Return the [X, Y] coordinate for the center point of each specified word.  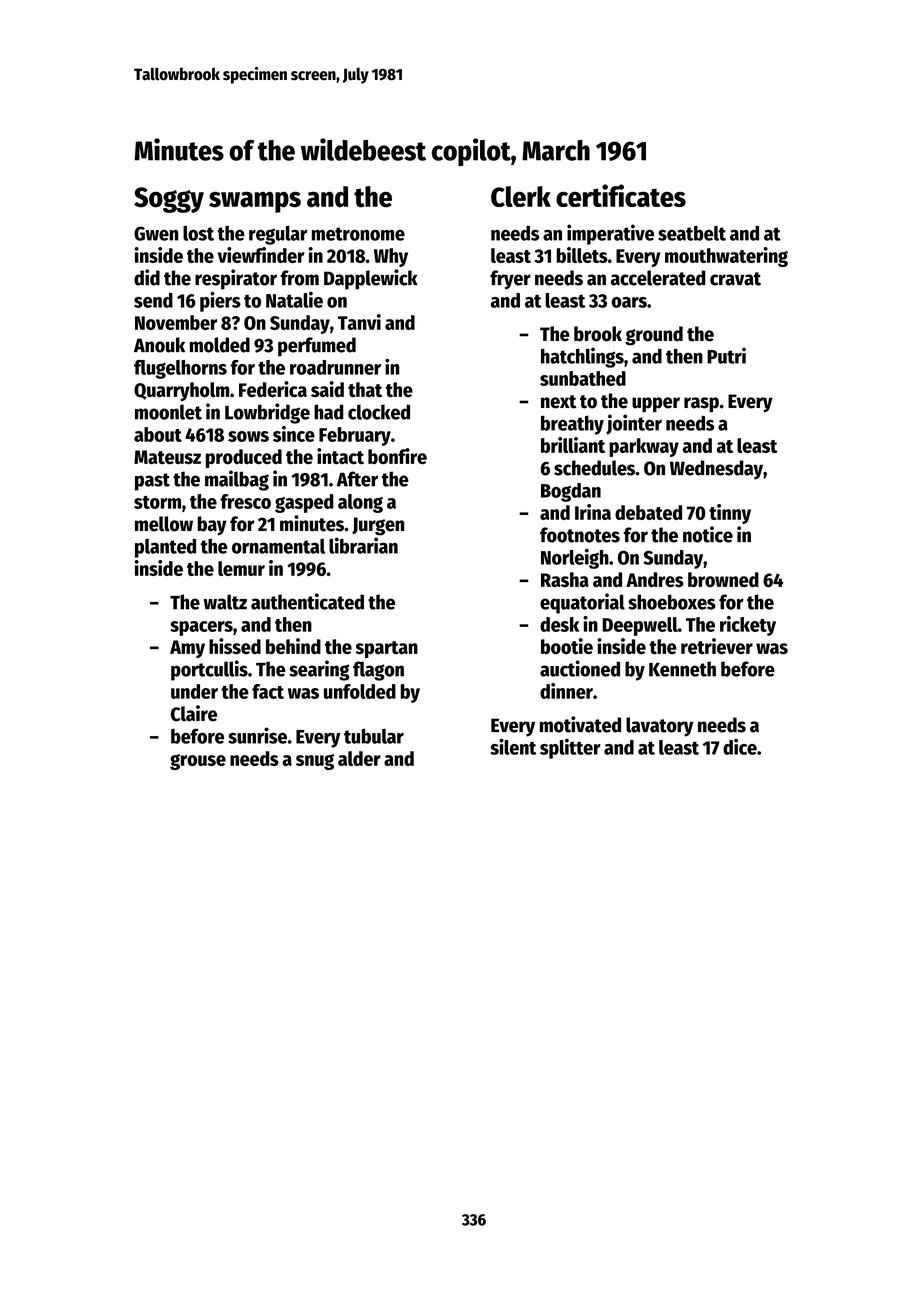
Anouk [159, 345]
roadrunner [335, 367]
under [194, 691]
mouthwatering [726, 257]
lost [198, 233]
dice [740, 746]
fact [268, 691]
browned [723, 579]
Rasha [565, 579]
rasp [701, 405]
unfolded [360, 691]
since [294, 434]
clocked [379, 412]
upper [656, 405]
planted [165, 548]
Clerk [521, 196]
